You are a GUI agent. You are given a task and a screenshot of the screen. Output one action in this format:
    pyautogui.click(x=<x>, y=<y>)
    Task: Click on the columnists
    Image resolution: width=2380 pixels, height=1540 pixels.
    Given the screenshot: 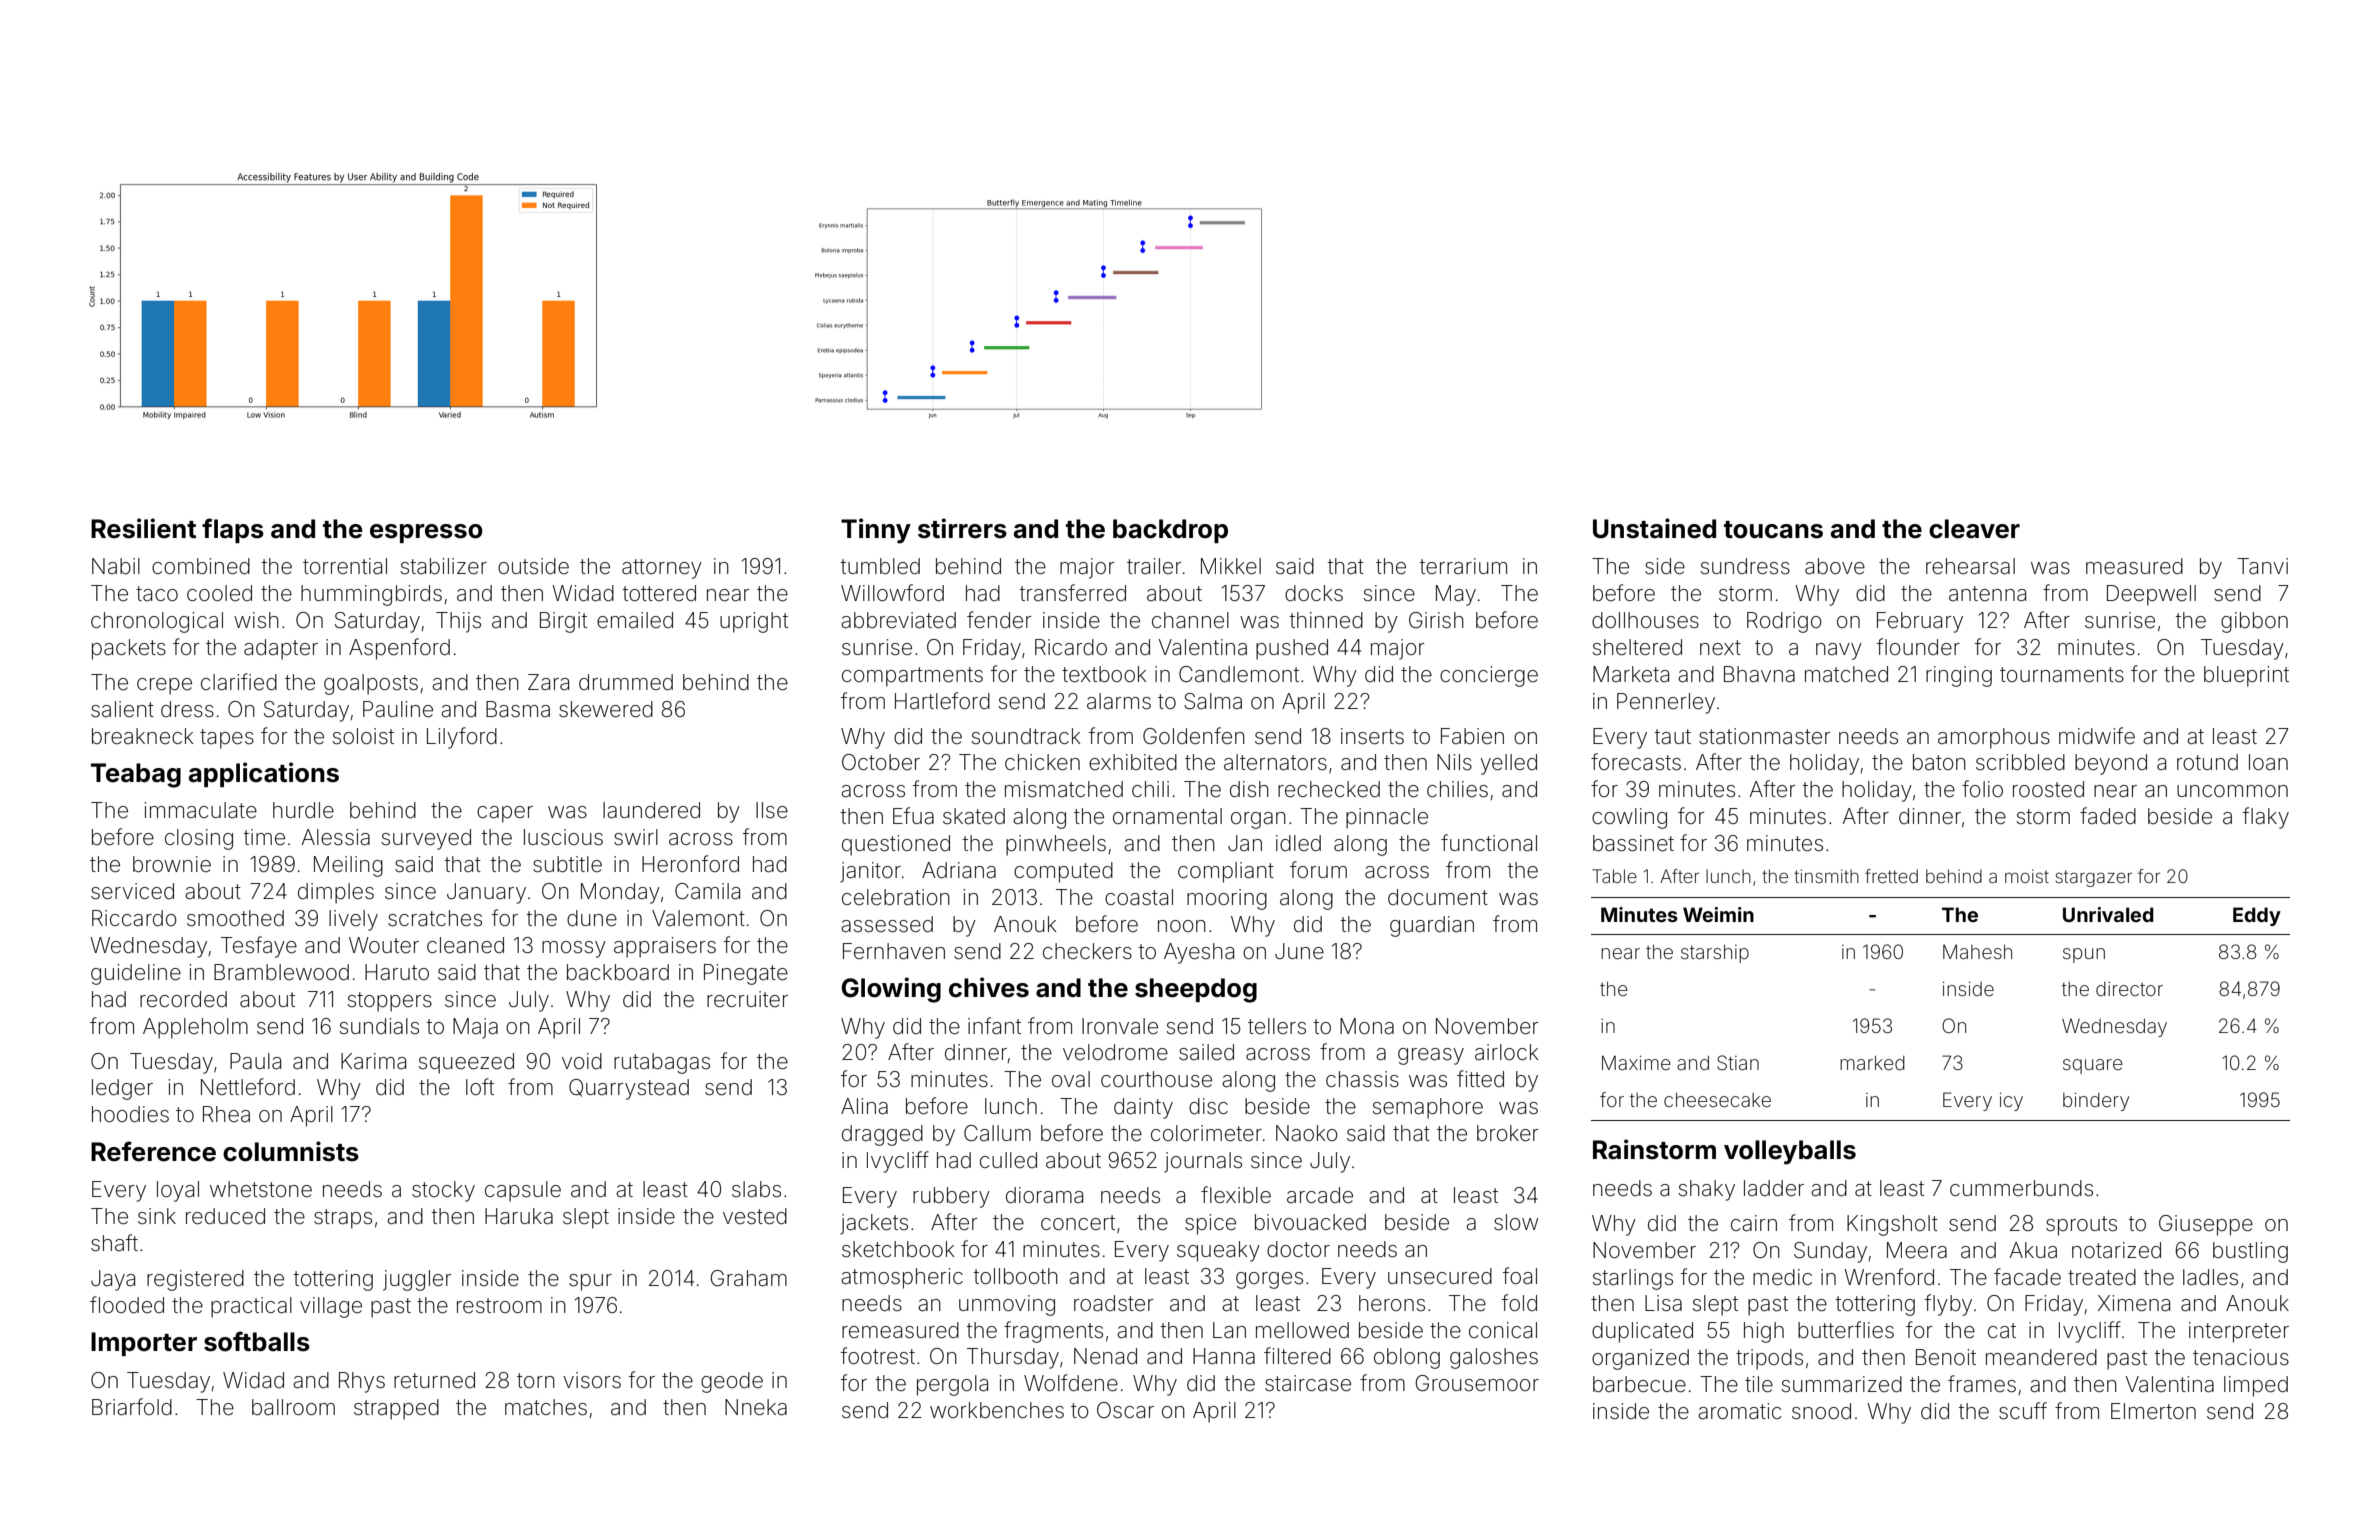 What is the action you would take?
    pyautogui.click(x=291, y=1151)
